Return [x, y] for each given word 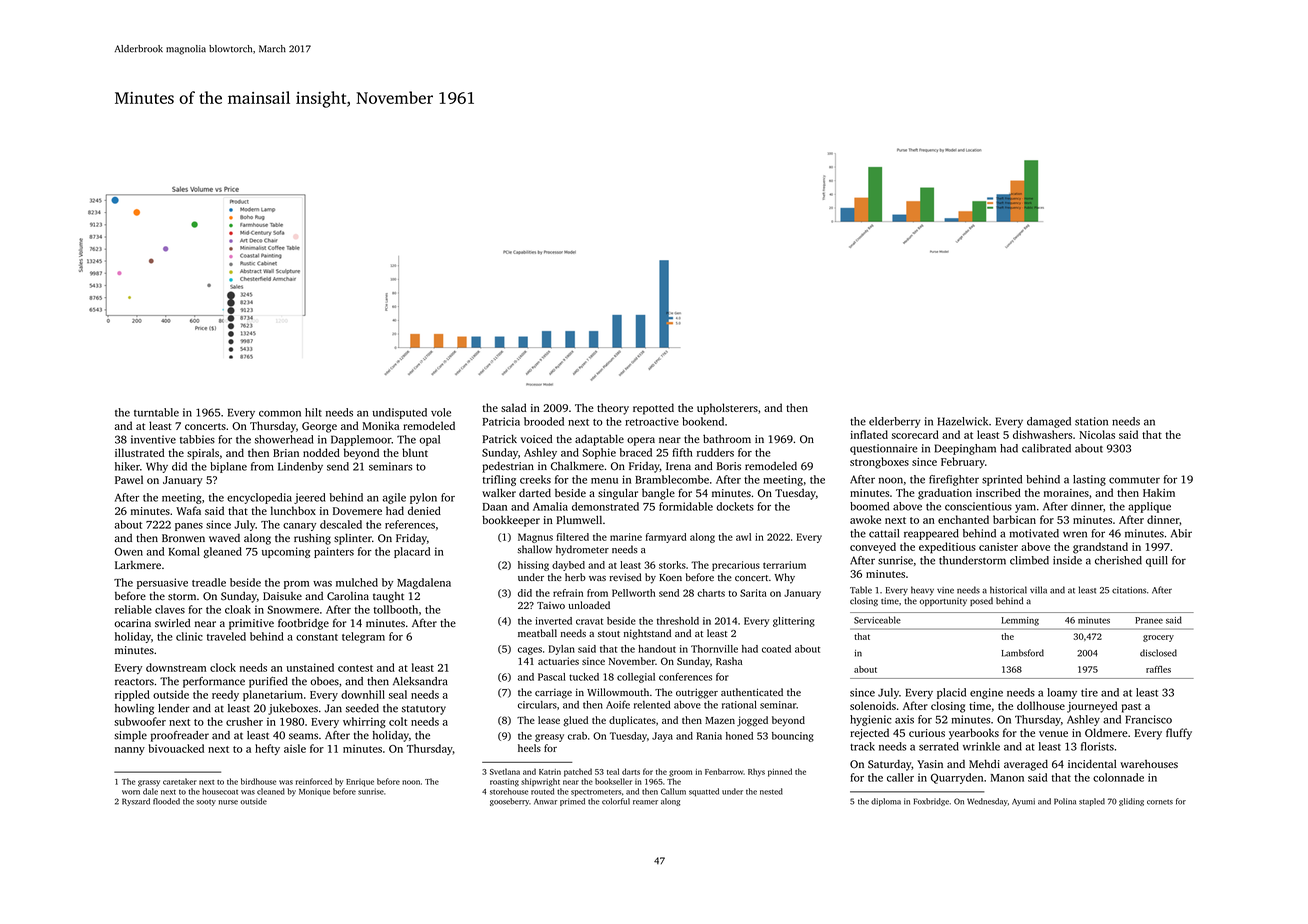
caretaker [180, 781]
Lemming [1020, 621]
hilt [313, 412]
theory [613, 409]
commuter [1134, 480]
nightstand [647, 634]
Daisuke [282, 596]
